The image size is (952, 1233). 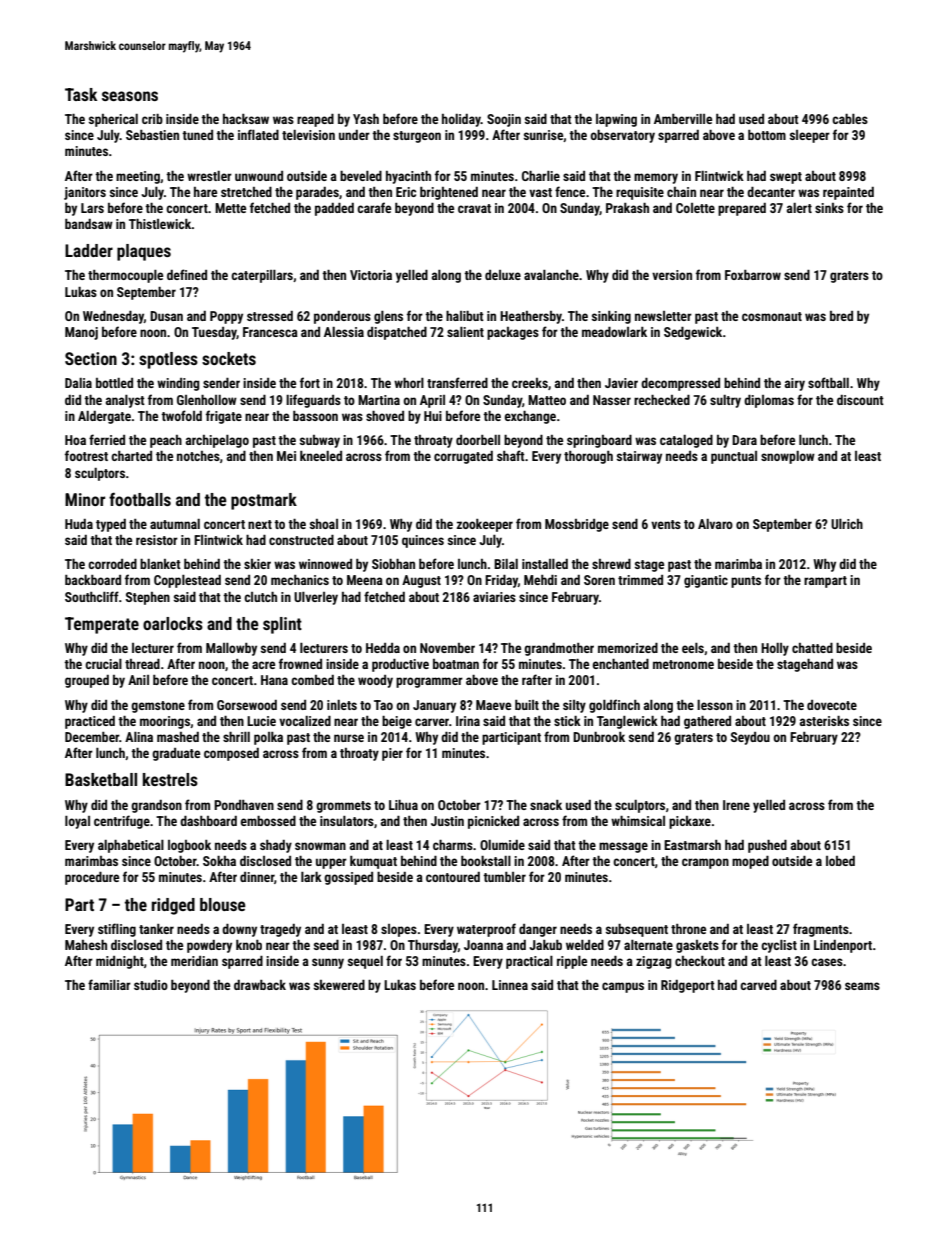 I want to click on janitors, so click(x=85, y=193).
